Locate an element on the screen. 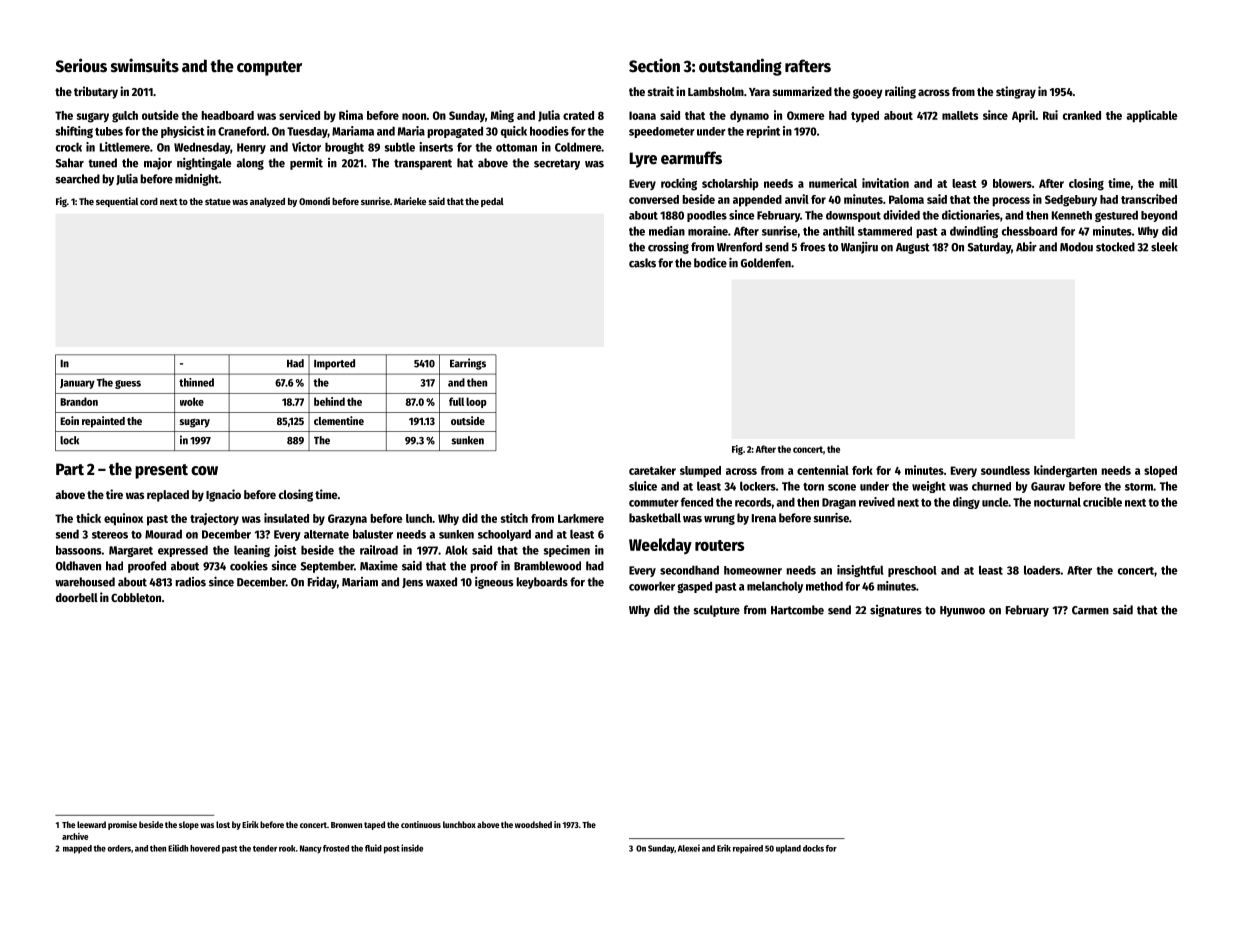  frosted is located at coordinates (336, 848).
